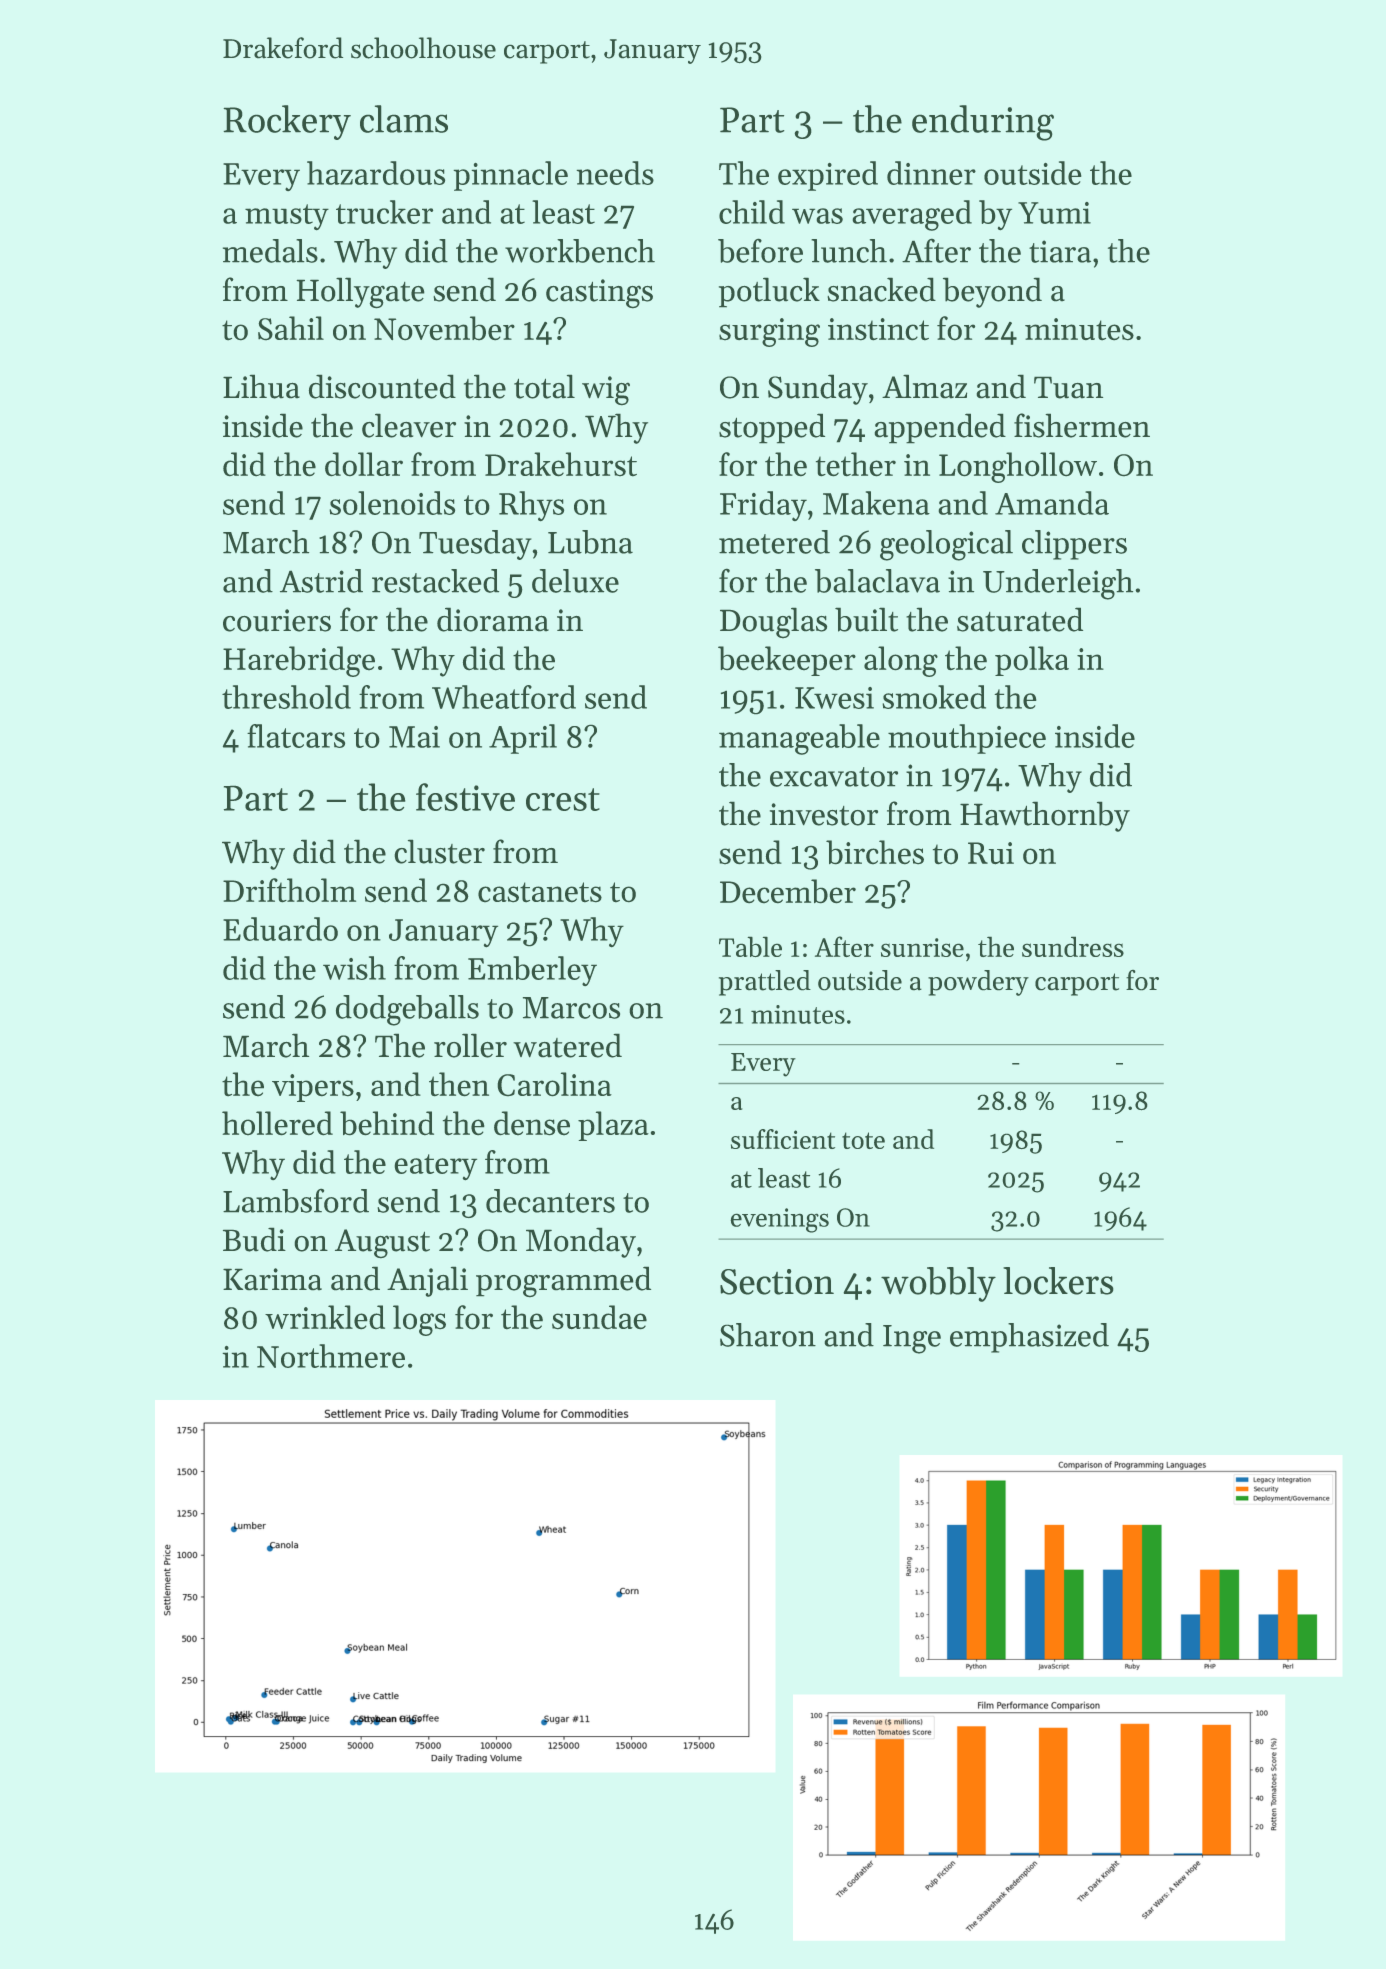  What do you see at coordinates (427, 1282) in the screenshot?
I see `Anjali` at bounding box center [427, 1282].
